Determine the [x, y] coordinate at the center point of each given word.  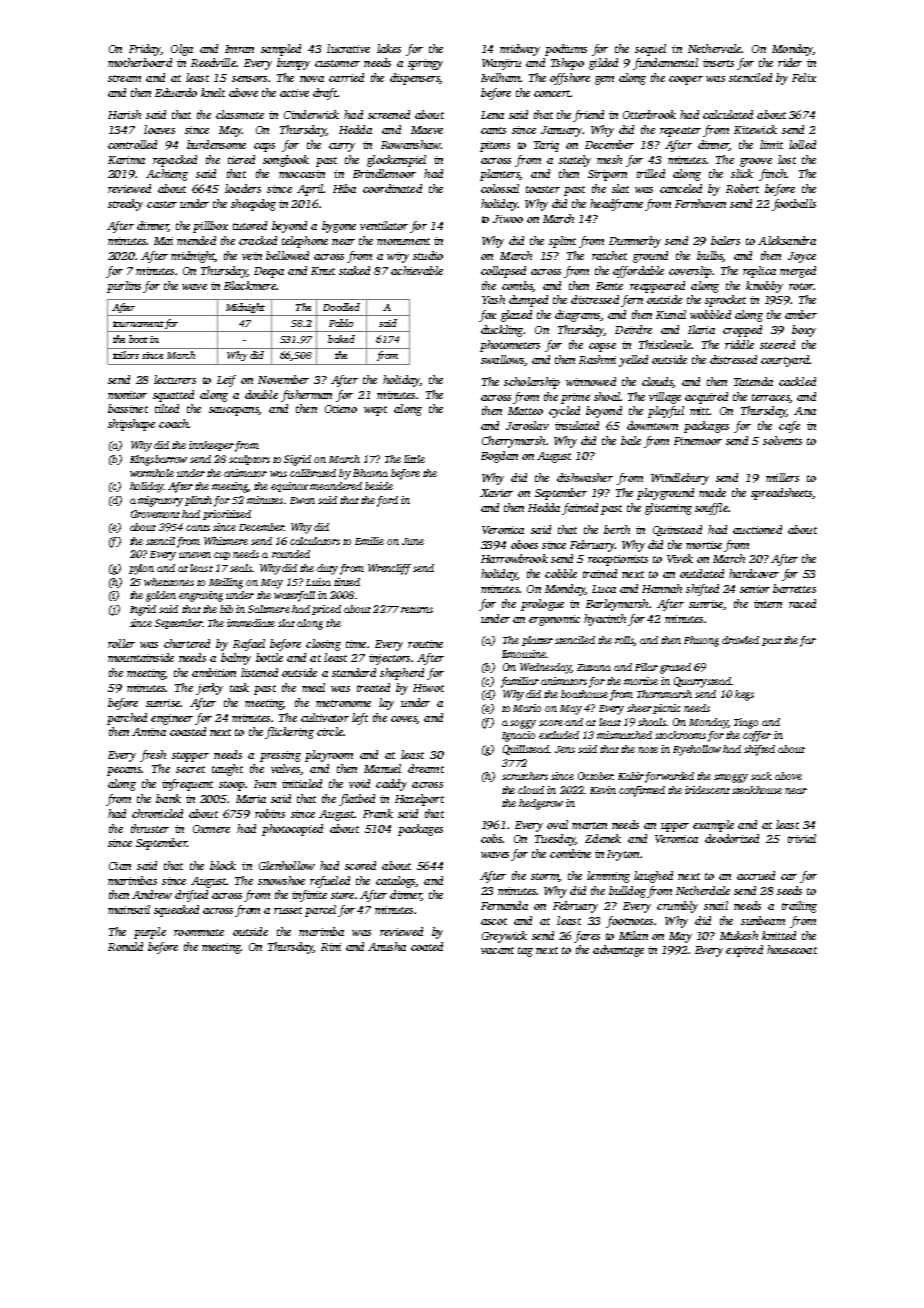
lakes [389, 48]
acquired [706, 398]
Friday [145, 50]
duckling [502, 331]
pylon [141, 569]
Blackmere [250, 285]
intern [768, 604]
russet [288, 910]
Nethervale [714, 48]
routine [425, 644]
